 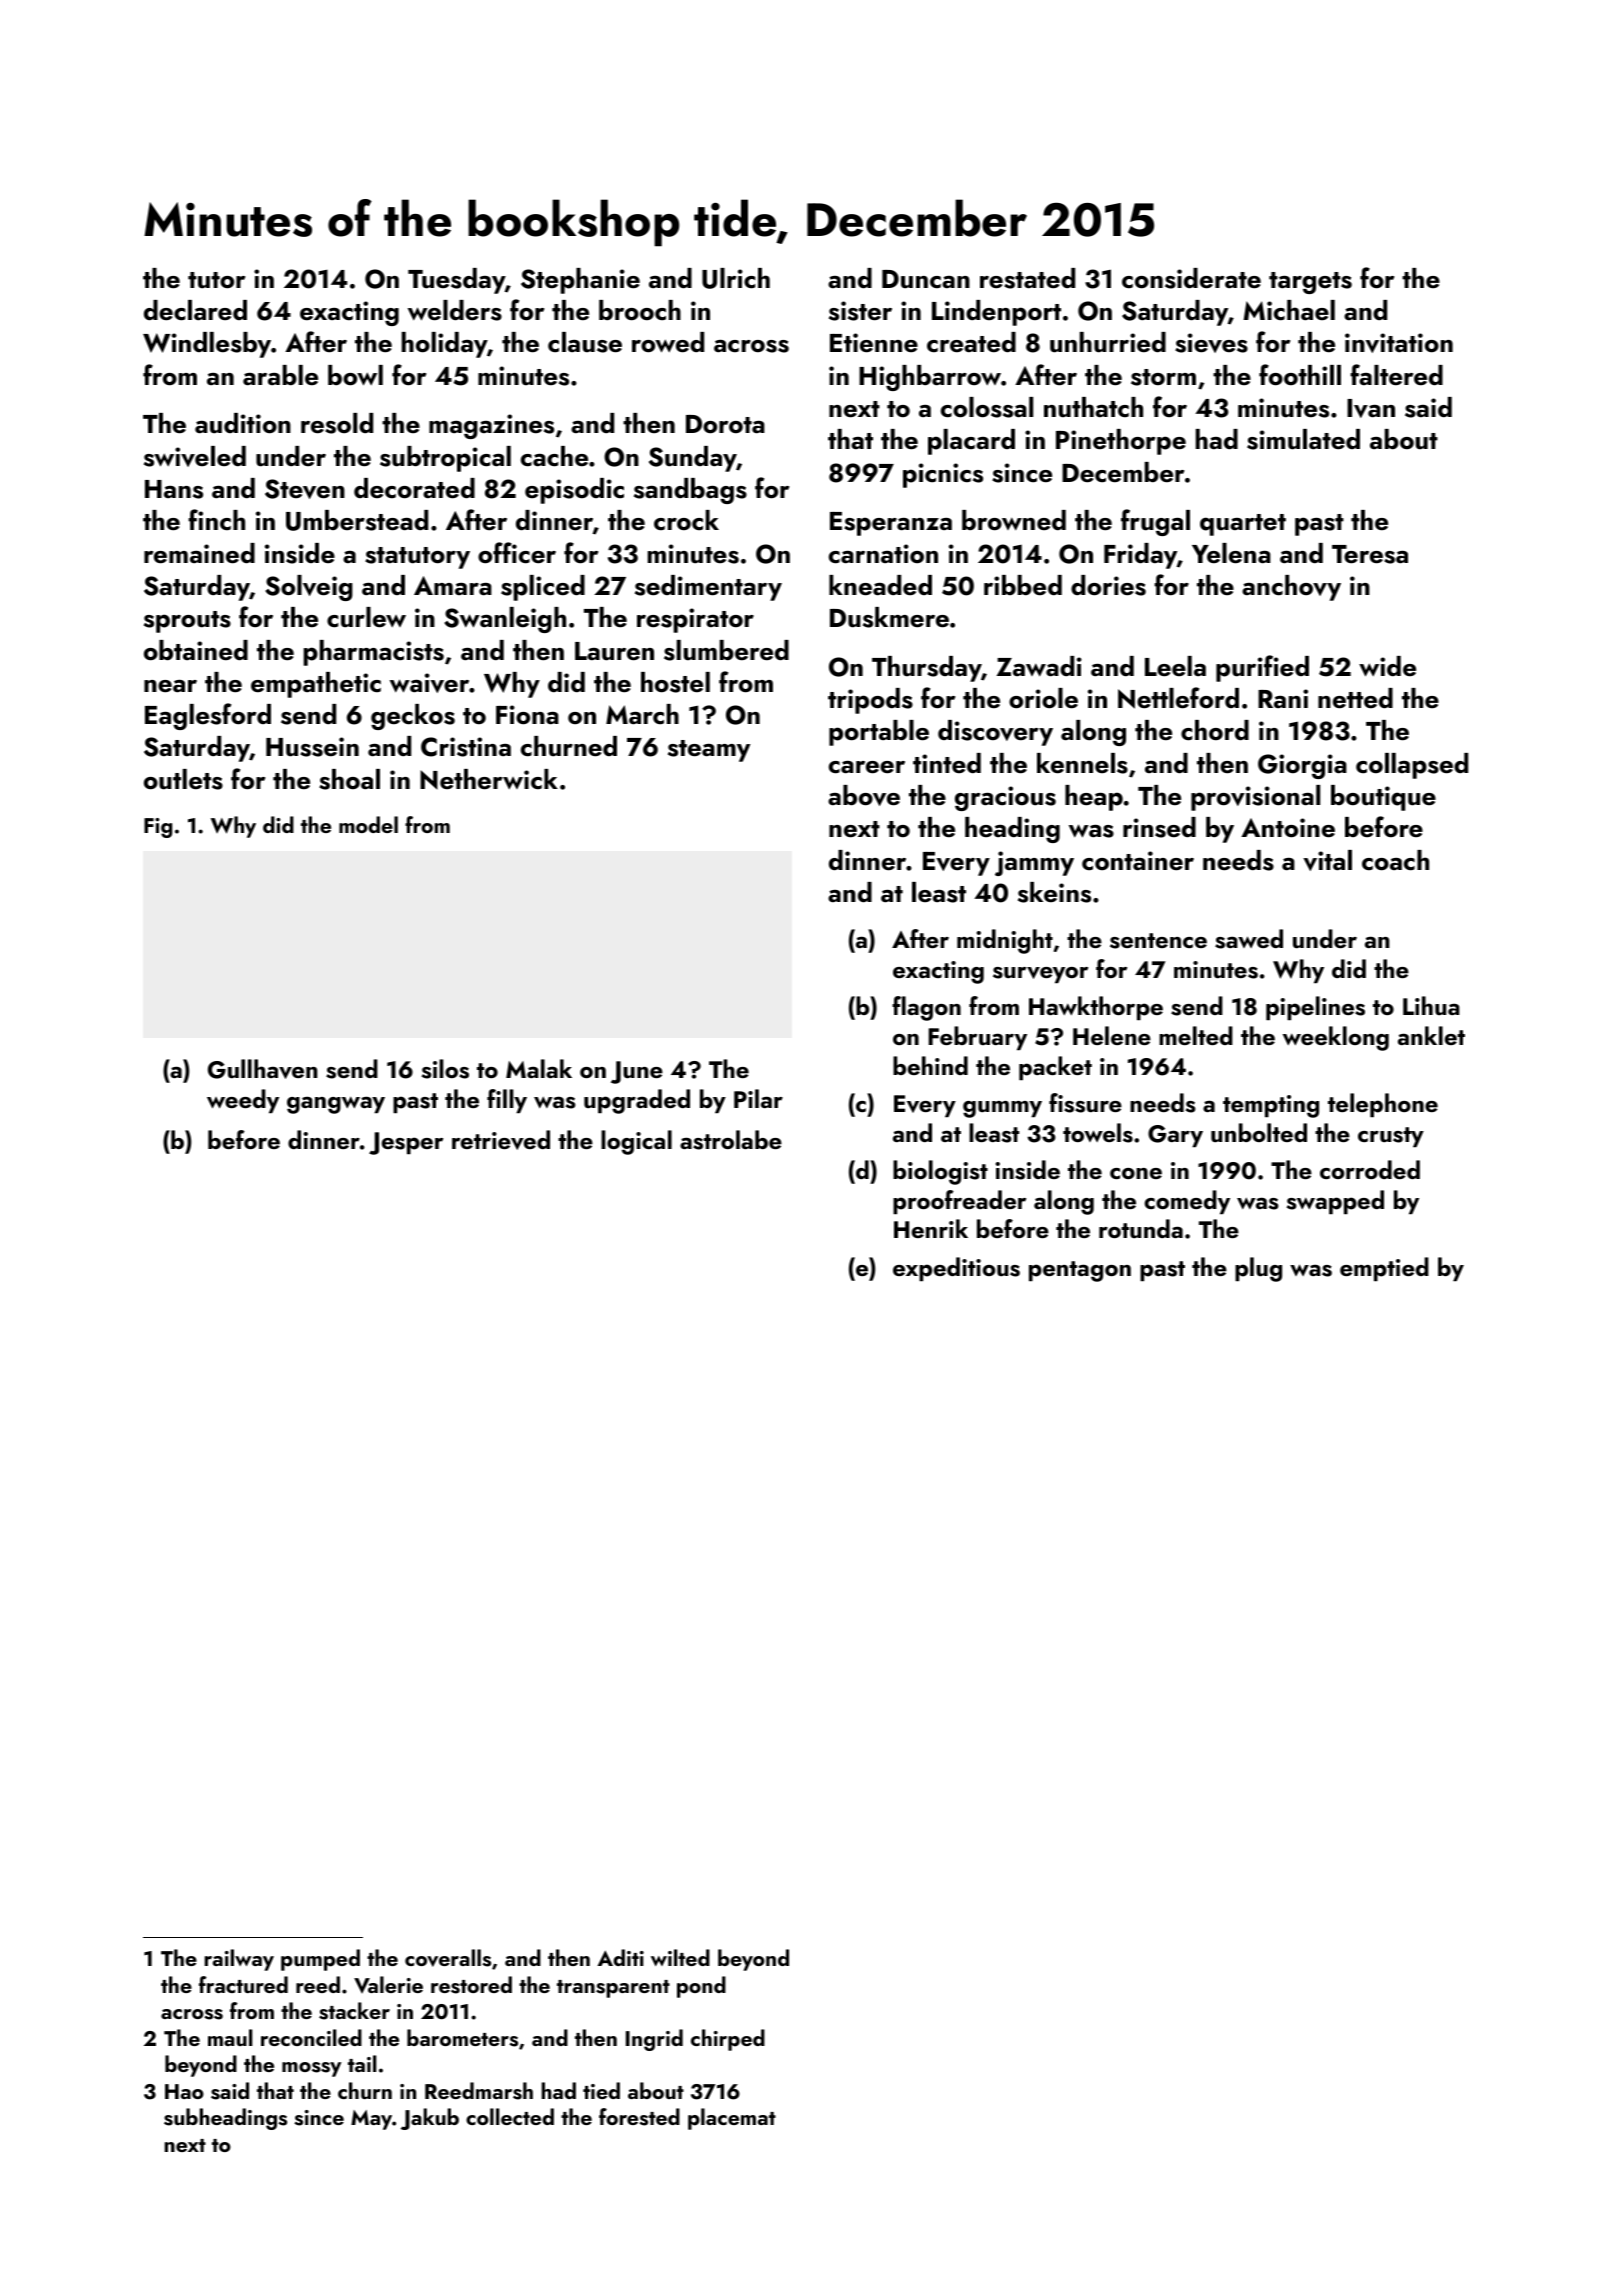 What do you see at coordinates (429, 683) in the image?
I see `waiver` at bounding box center [429, 683].
